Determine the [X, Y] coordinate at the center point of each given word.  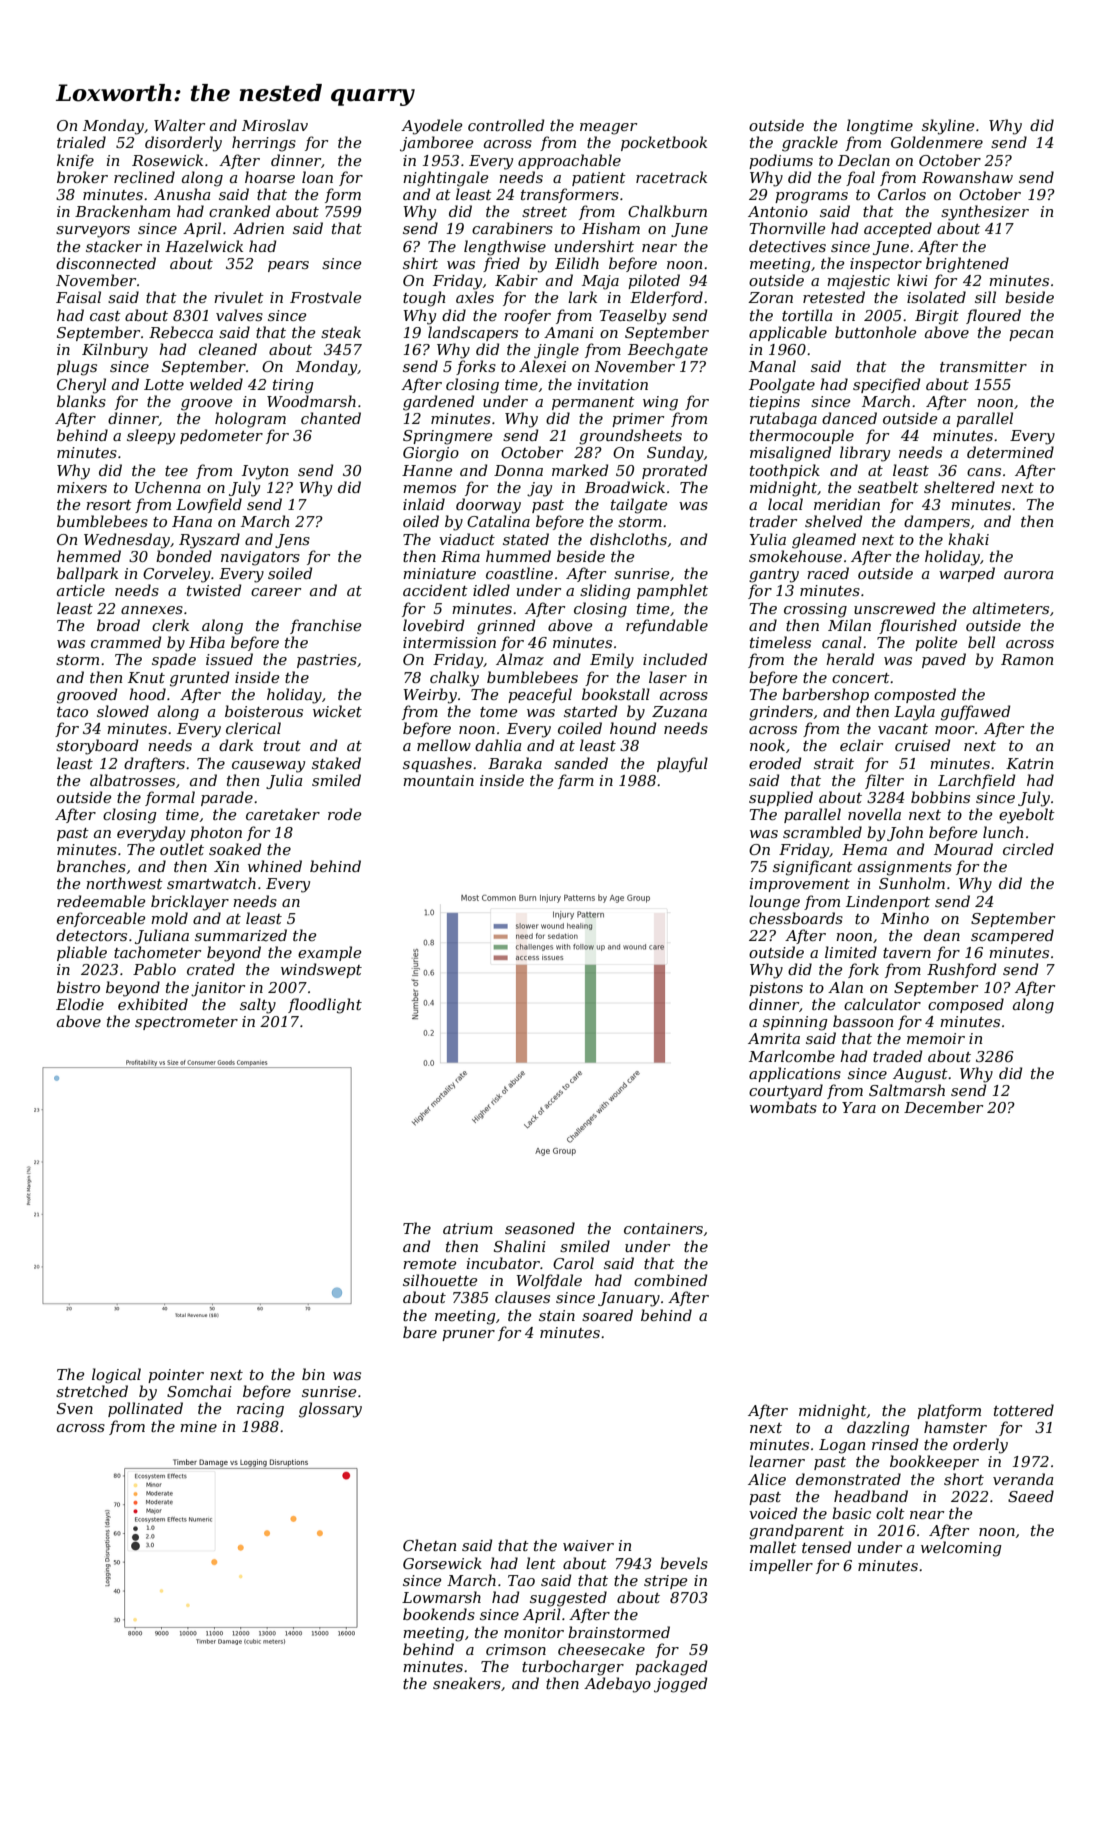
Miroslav [275, 125]
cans [984, 472]
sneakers [467, 1683]
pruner [468, 1335]
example [329, 953]
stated [526, 539]
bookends [439, 1614]
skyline [948, 127]
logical [116, 1376]
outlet [182, 849]
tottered [1024, 1410]
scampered [1012, 936]
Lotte [164, 384]
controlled [506, 125]
